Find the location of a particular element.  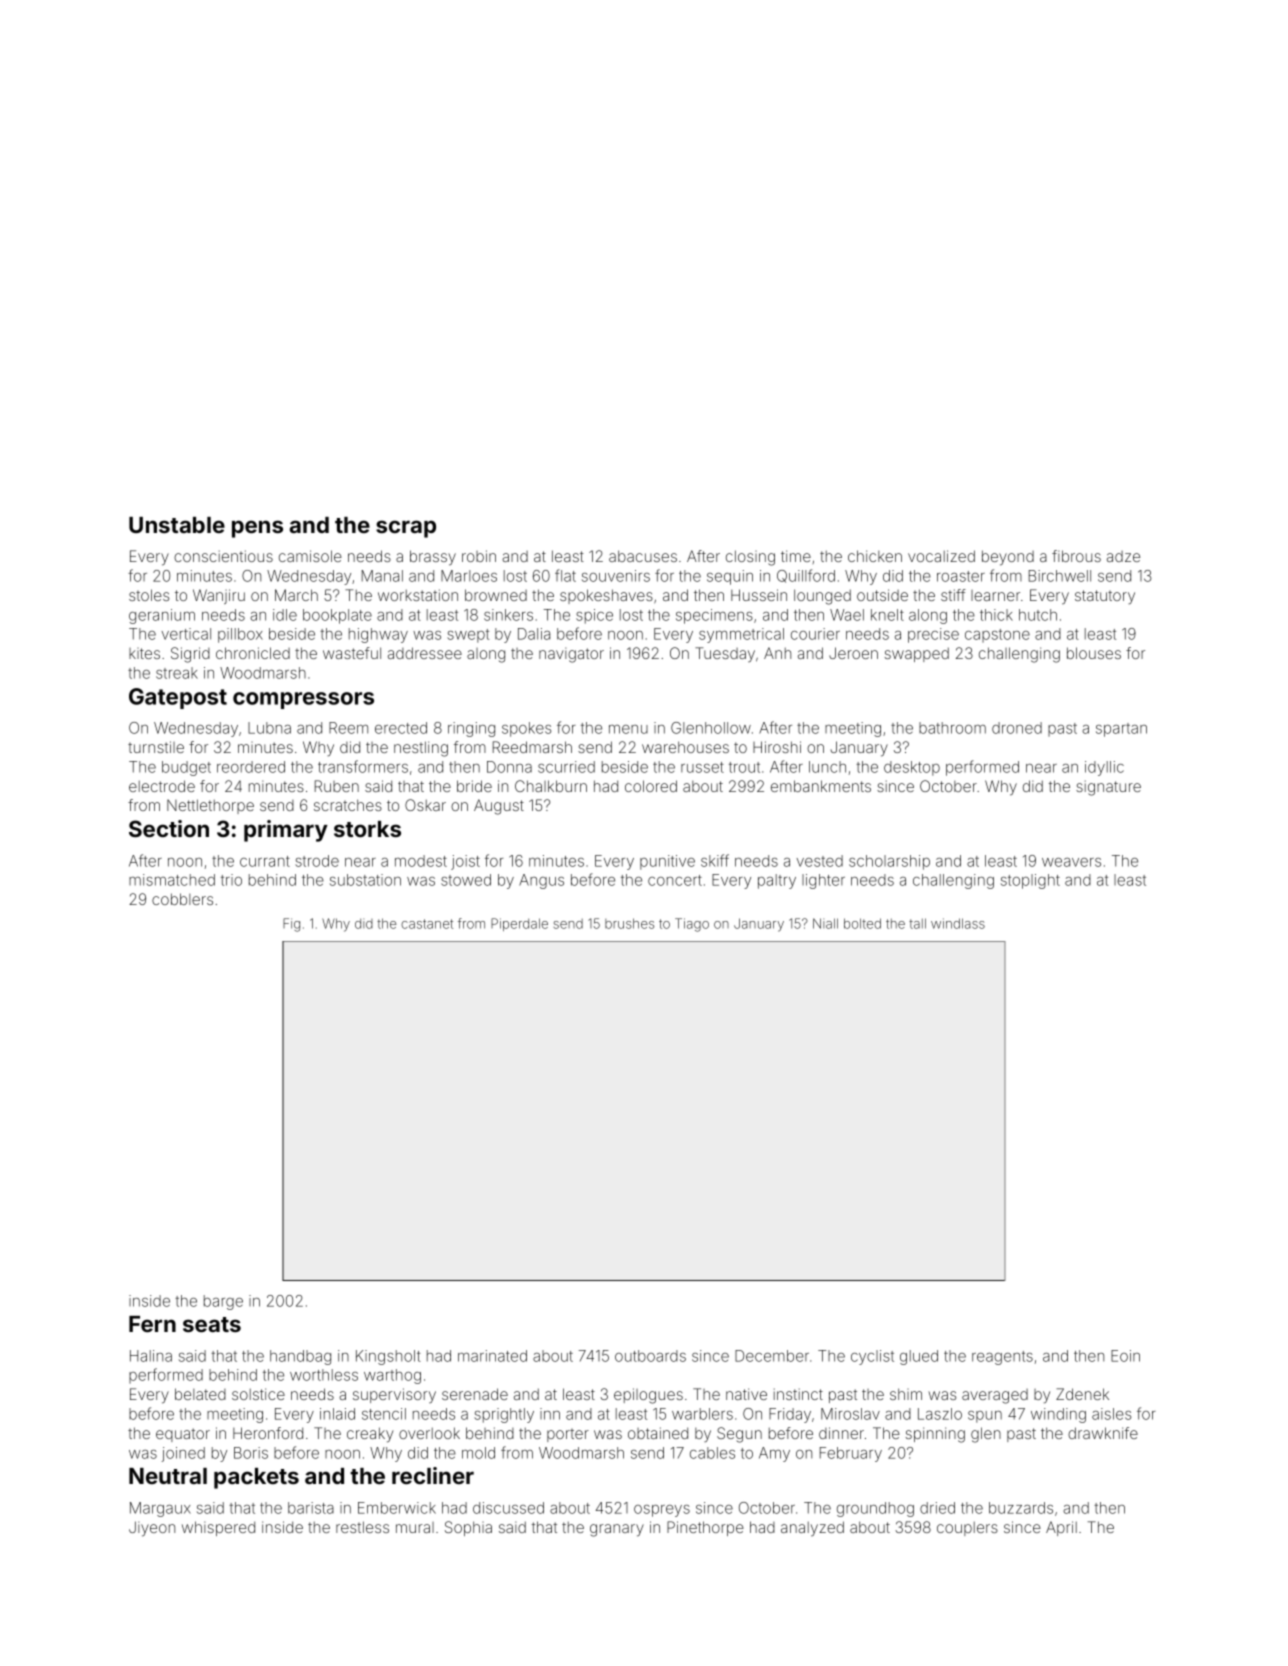

primary is located at coordinates (286, 831).
